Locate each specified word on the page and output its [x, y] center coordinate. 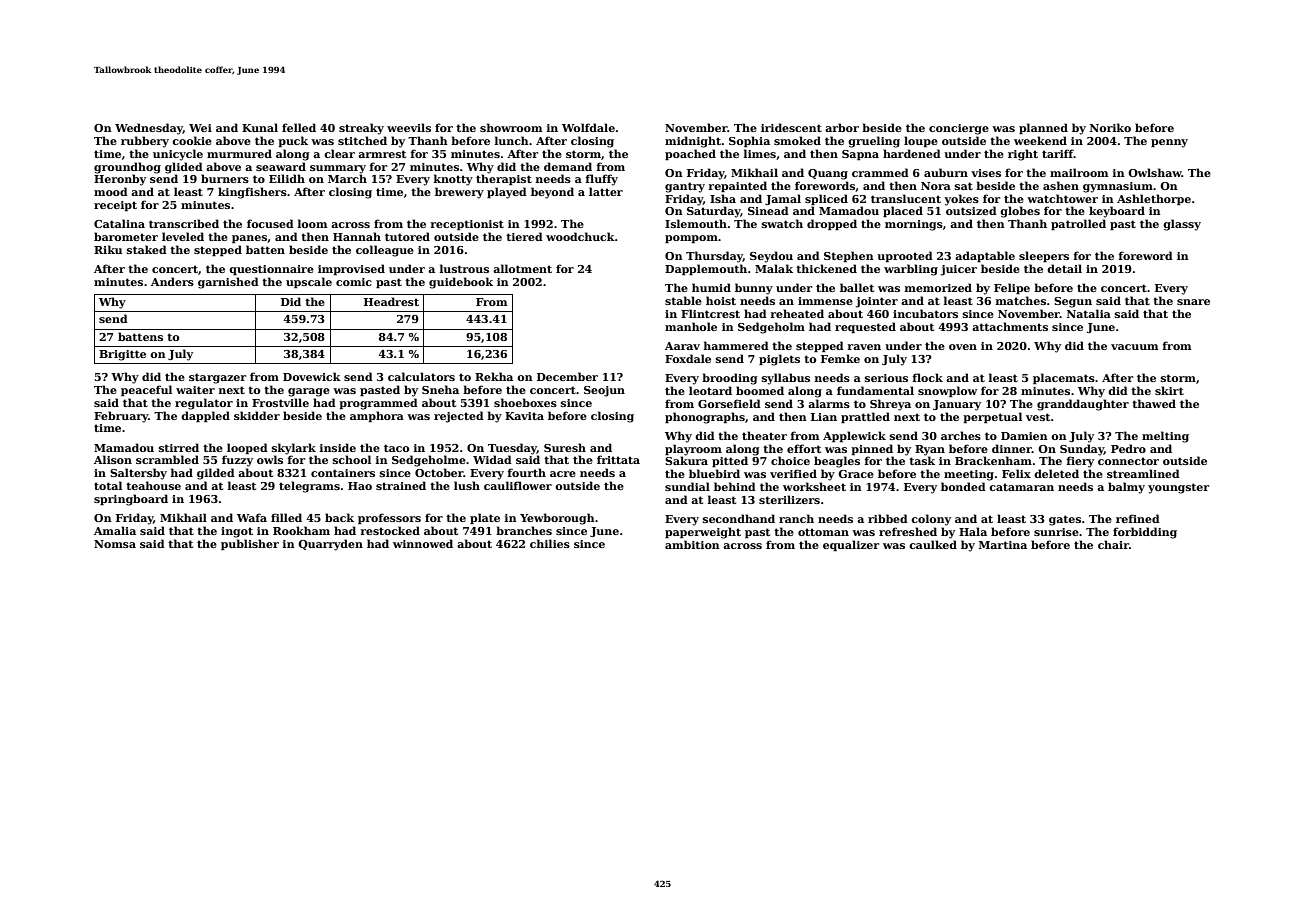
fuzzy [237, 461]
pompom [691, 239]
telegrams [309, 487]
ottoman [823, 532]
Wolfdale [588, 127]
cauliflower [518, 485]
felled [299, 127]
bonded [963, 486]
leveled [183, 236]
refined [1138, 518]
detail [1064, 268]
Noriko [1110, 127]
